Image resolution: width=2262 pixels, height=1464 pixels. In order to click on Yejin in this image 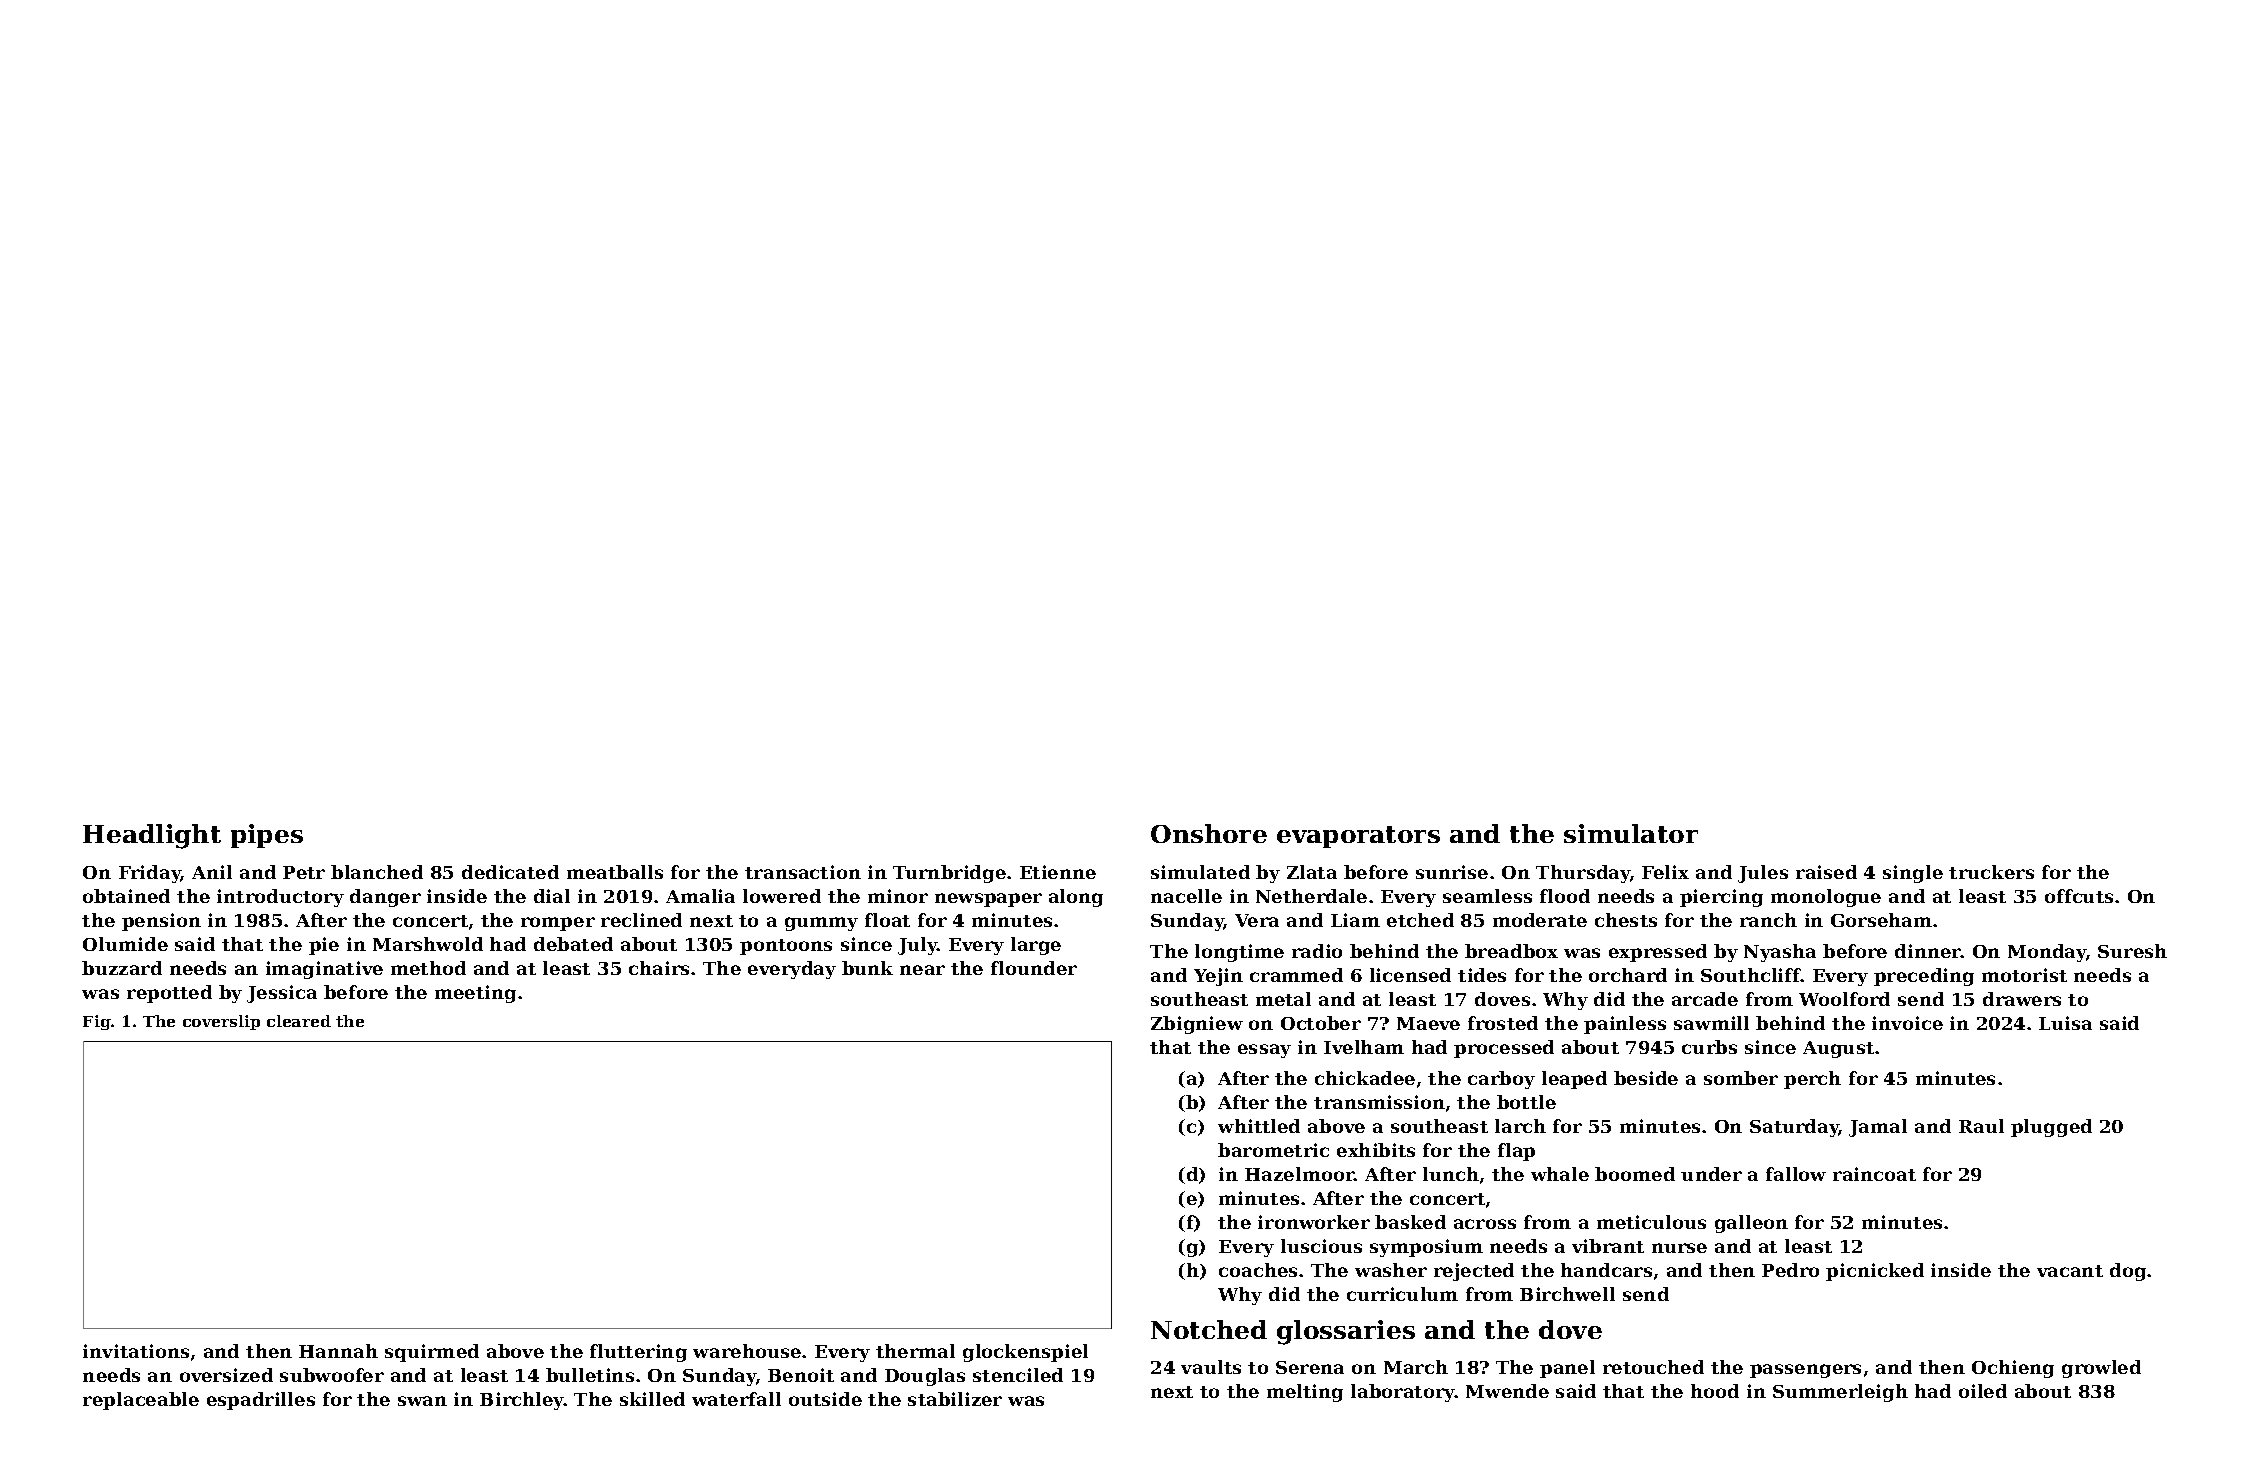, I will do `click(1218, 977)`.
